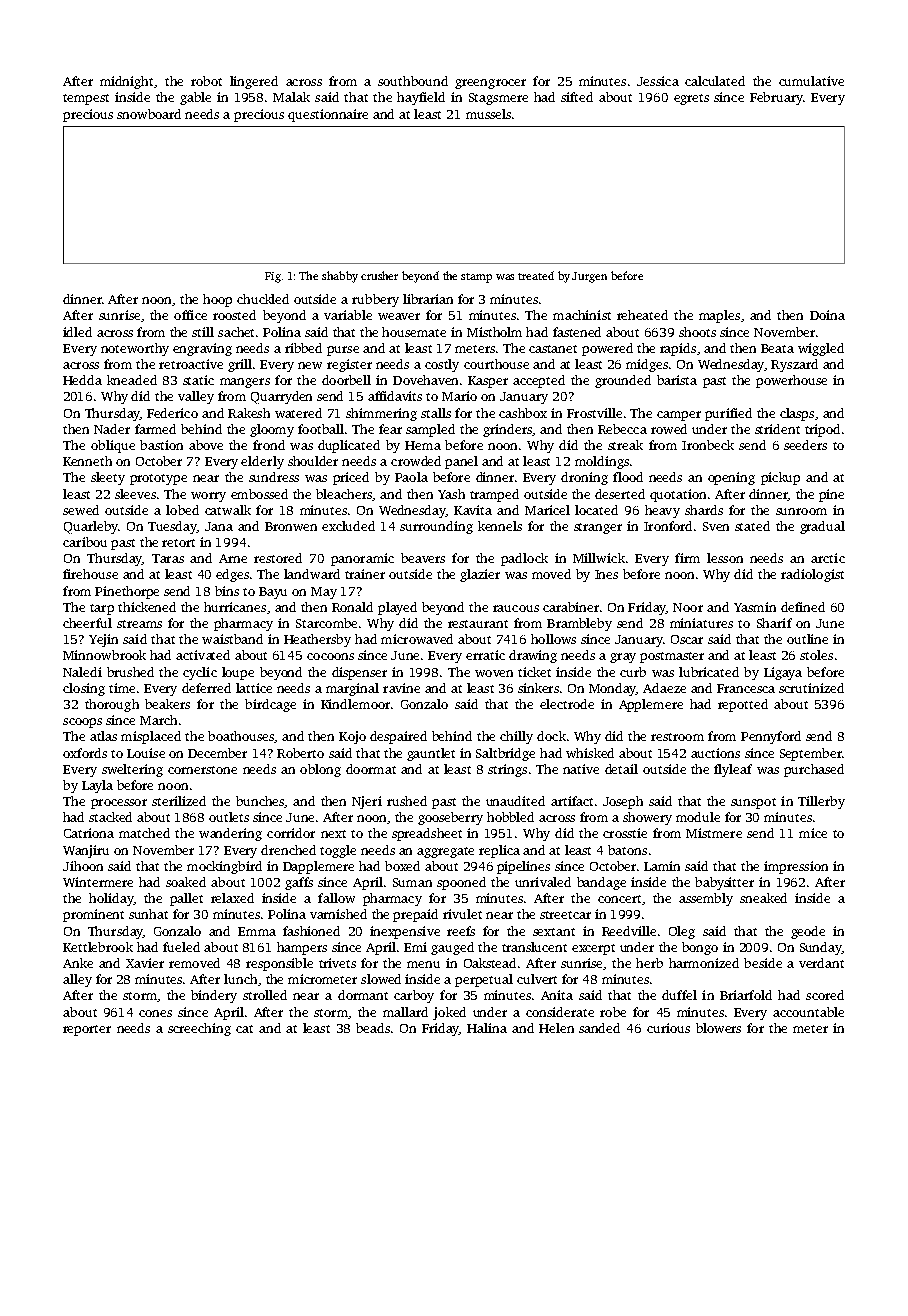 The image size is (908, 1316). What do you see at coordinates (379, 275) in the screenshot?
I see `crusher` at bounding box center [379, 275].
